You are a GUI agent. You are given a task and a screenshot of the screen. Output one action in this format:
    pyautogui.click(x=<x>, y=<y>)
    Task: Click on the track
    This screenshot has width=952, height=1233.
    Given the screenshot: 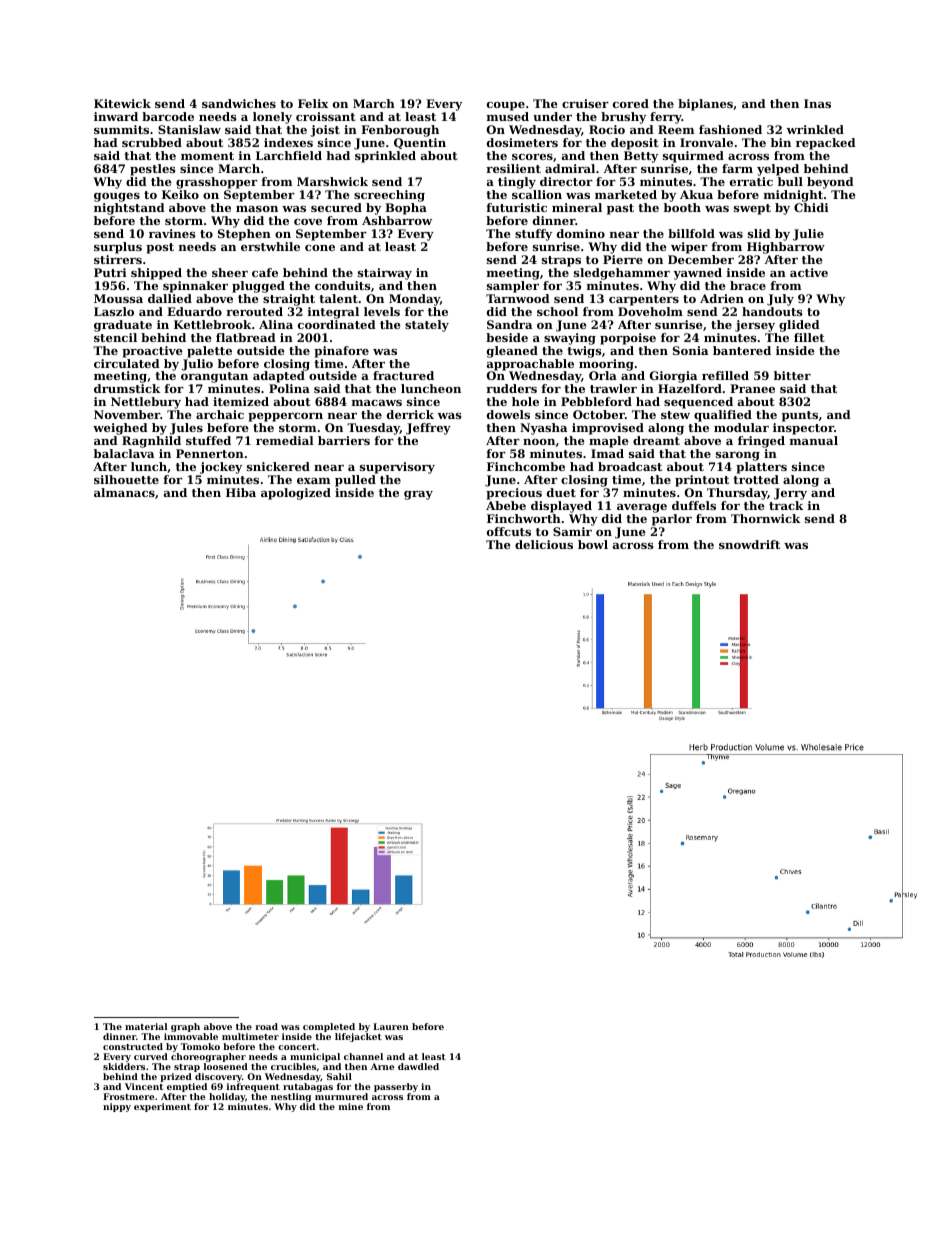 What is the action you would take?
    pyautogui.click(x=786, y=505)
